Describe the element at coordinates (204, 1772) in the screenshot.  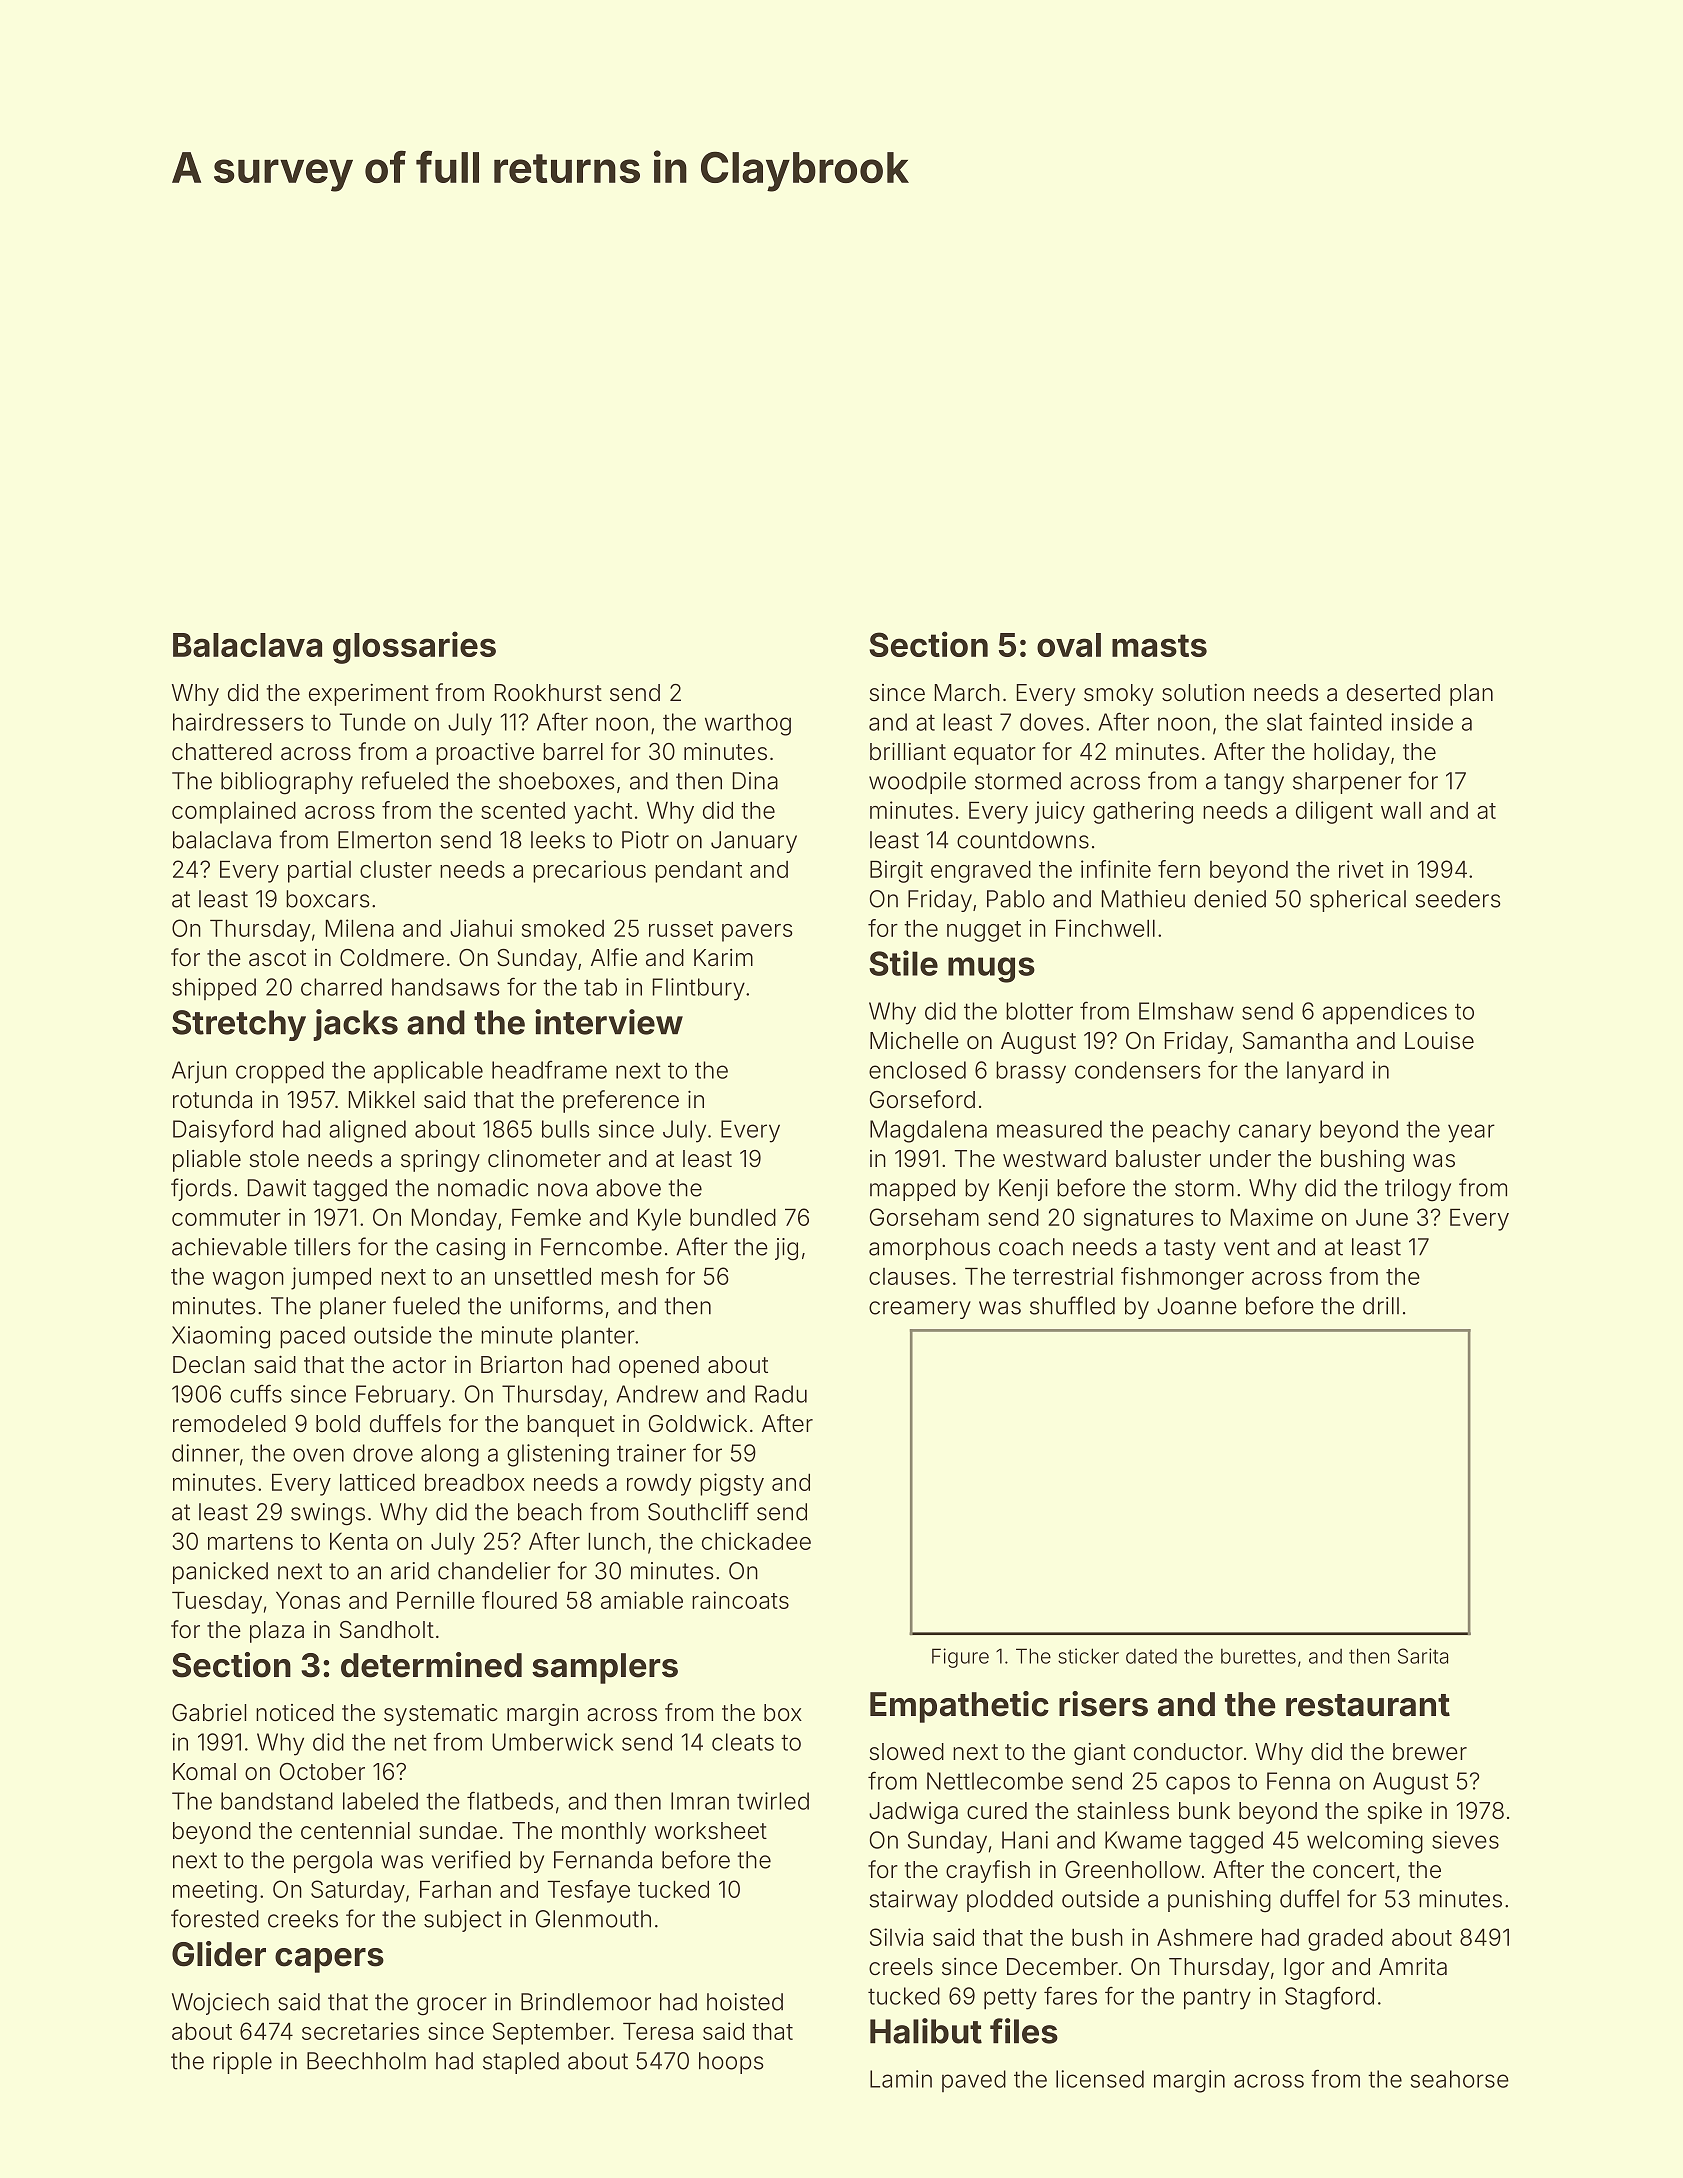
I see `Komal` at that location.
